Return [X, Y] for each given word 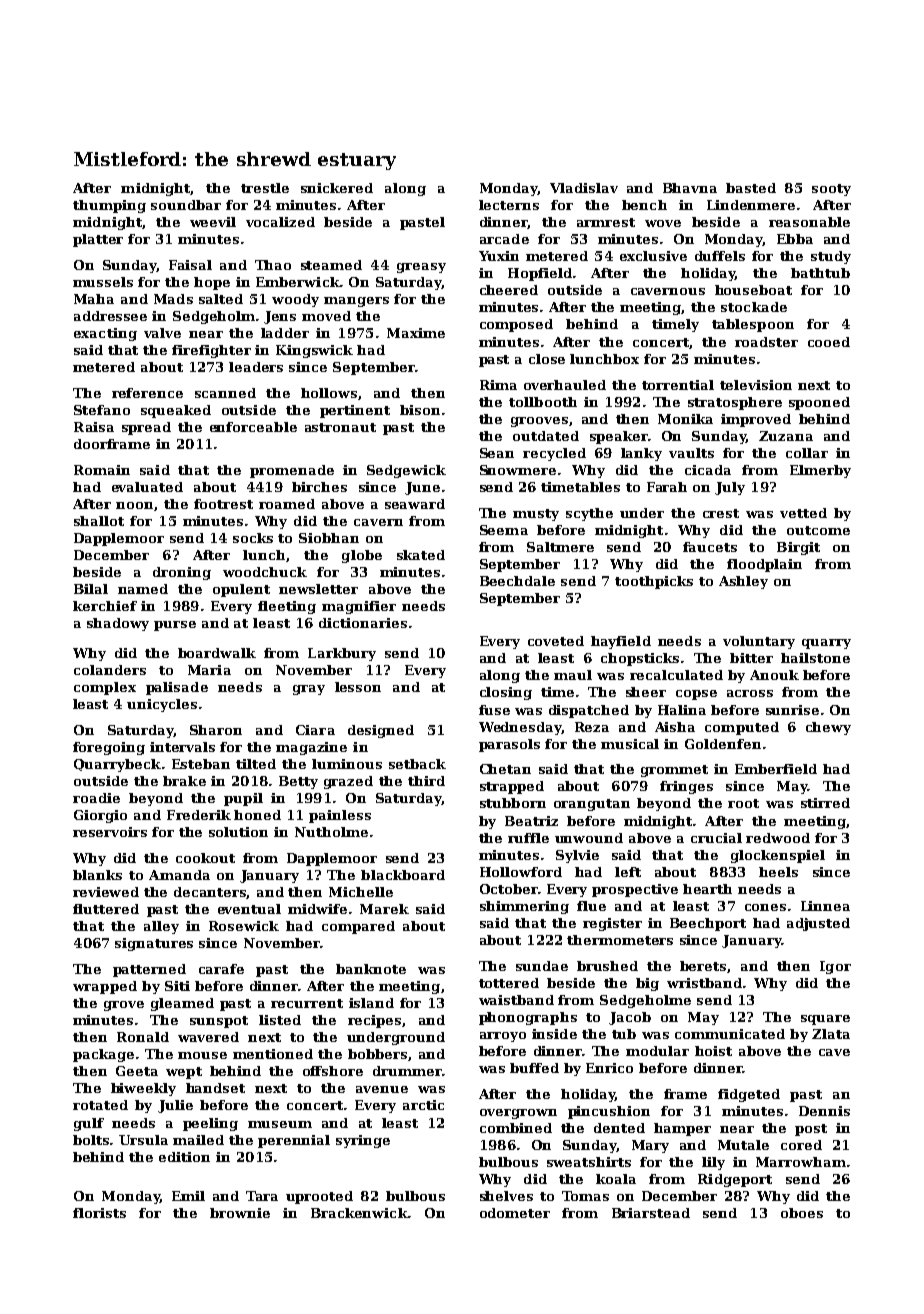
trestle [265, 188]
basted [751, 188]
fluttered [106, 909]
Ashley [743, 582]
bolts [92, 1140]
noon [134, 505]
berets [703, 966]
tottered [509, 983]
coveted [556, 641]
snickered [337, 188]
